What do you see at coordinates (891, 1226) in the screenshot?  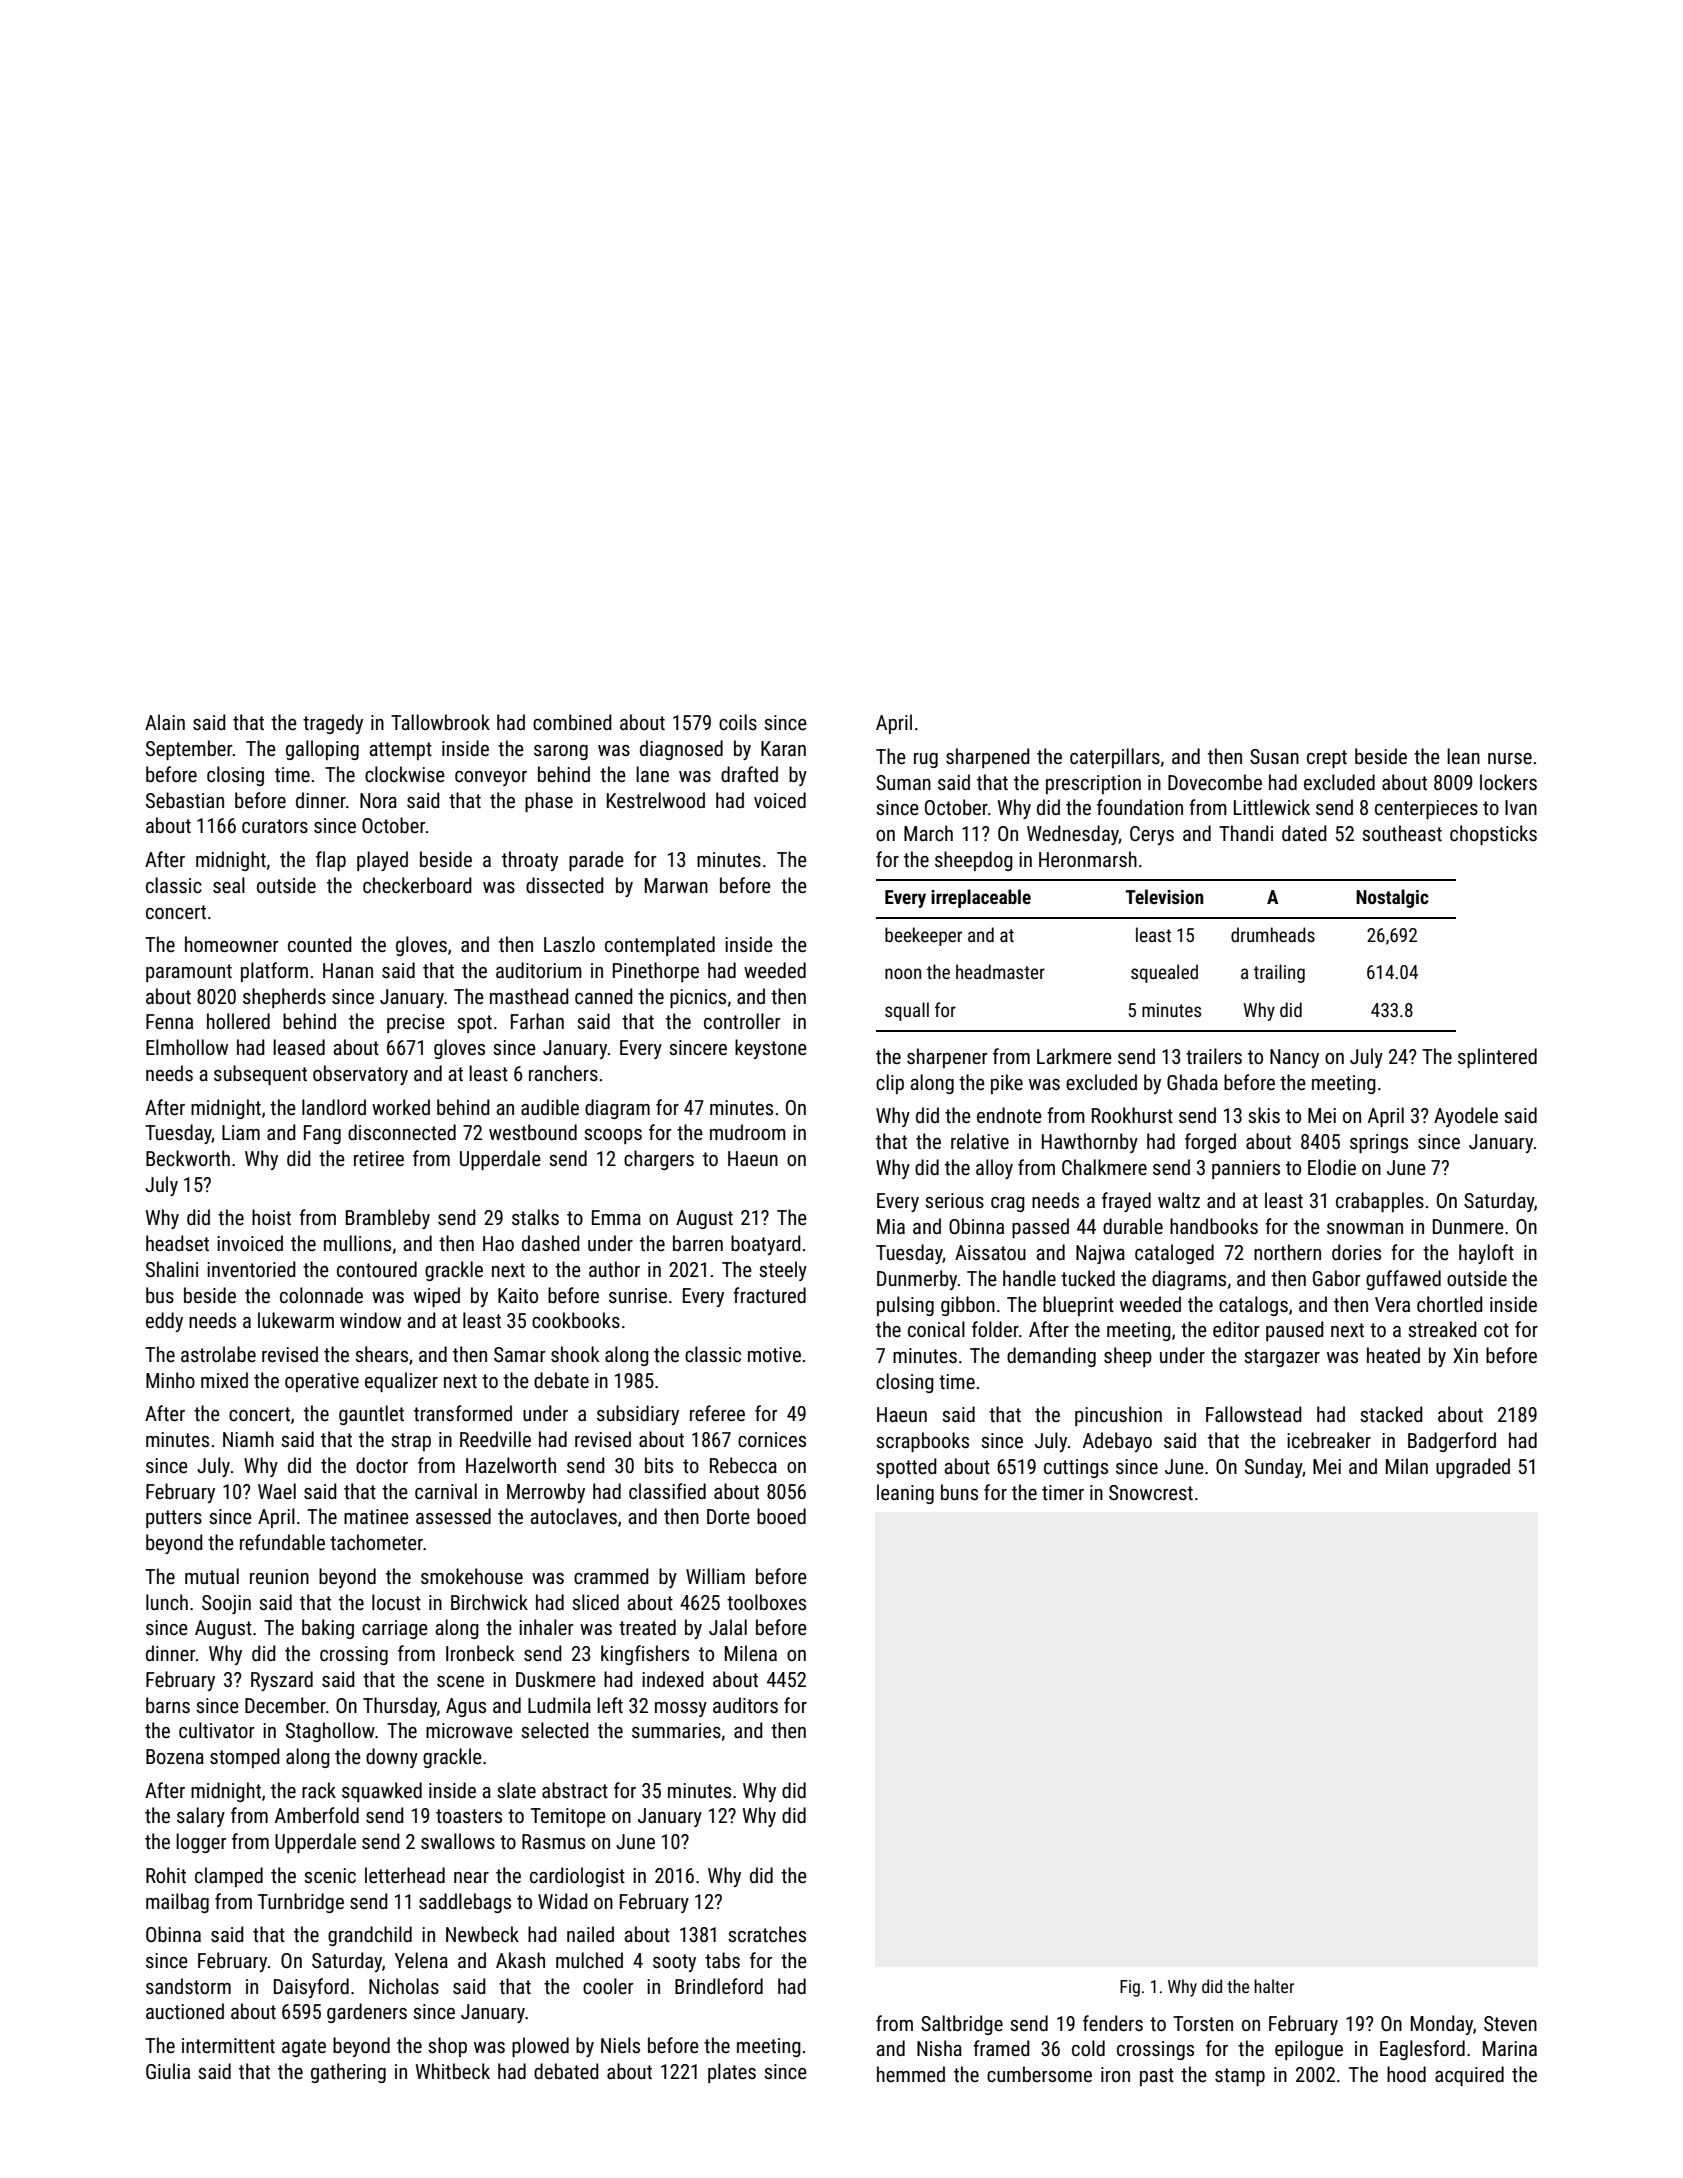 I see `Mia` at bounding box center [891, 1226].
